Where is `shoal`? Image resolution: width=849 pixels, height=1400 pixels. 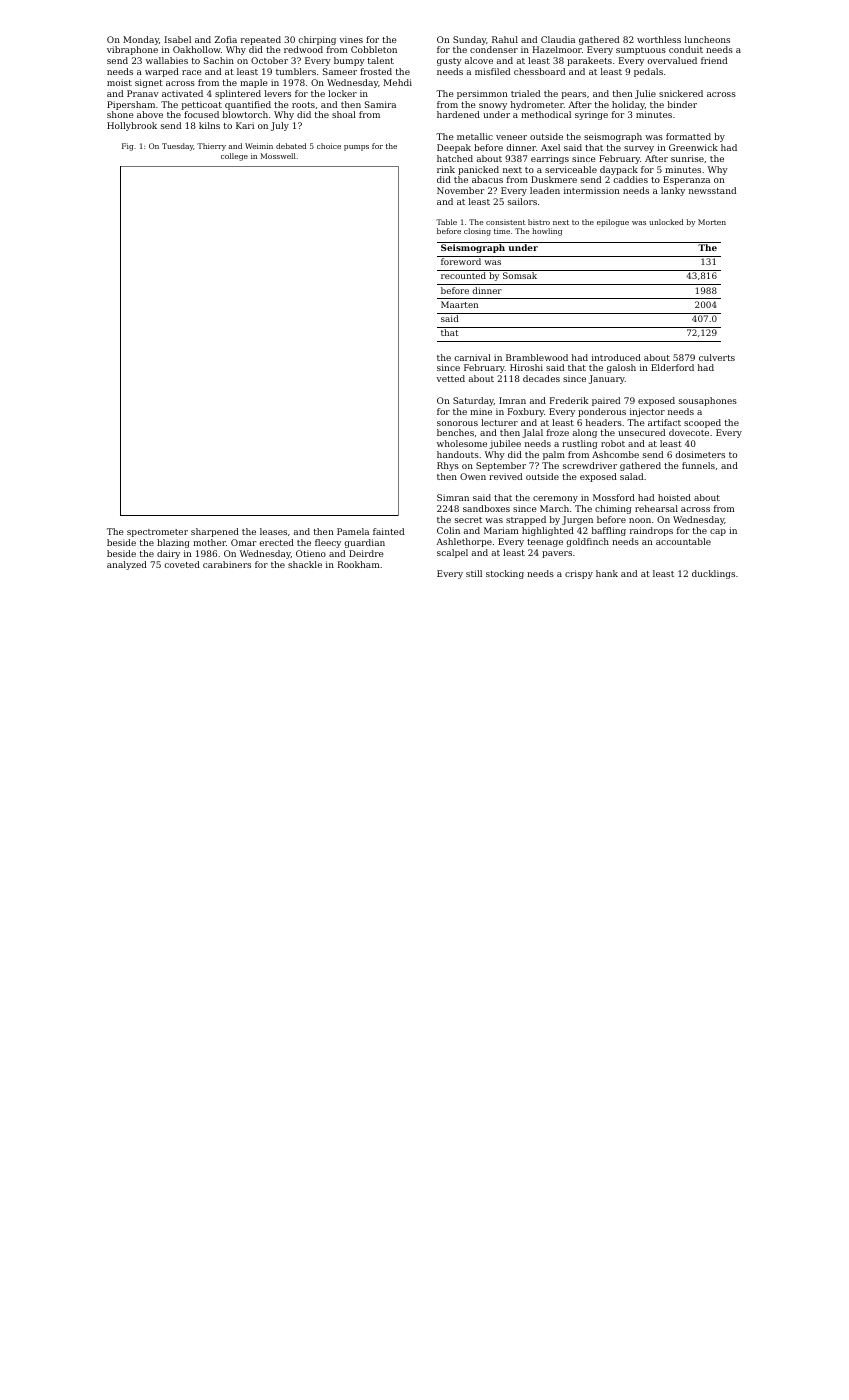 shoal is located at coordinates (344, 114).
